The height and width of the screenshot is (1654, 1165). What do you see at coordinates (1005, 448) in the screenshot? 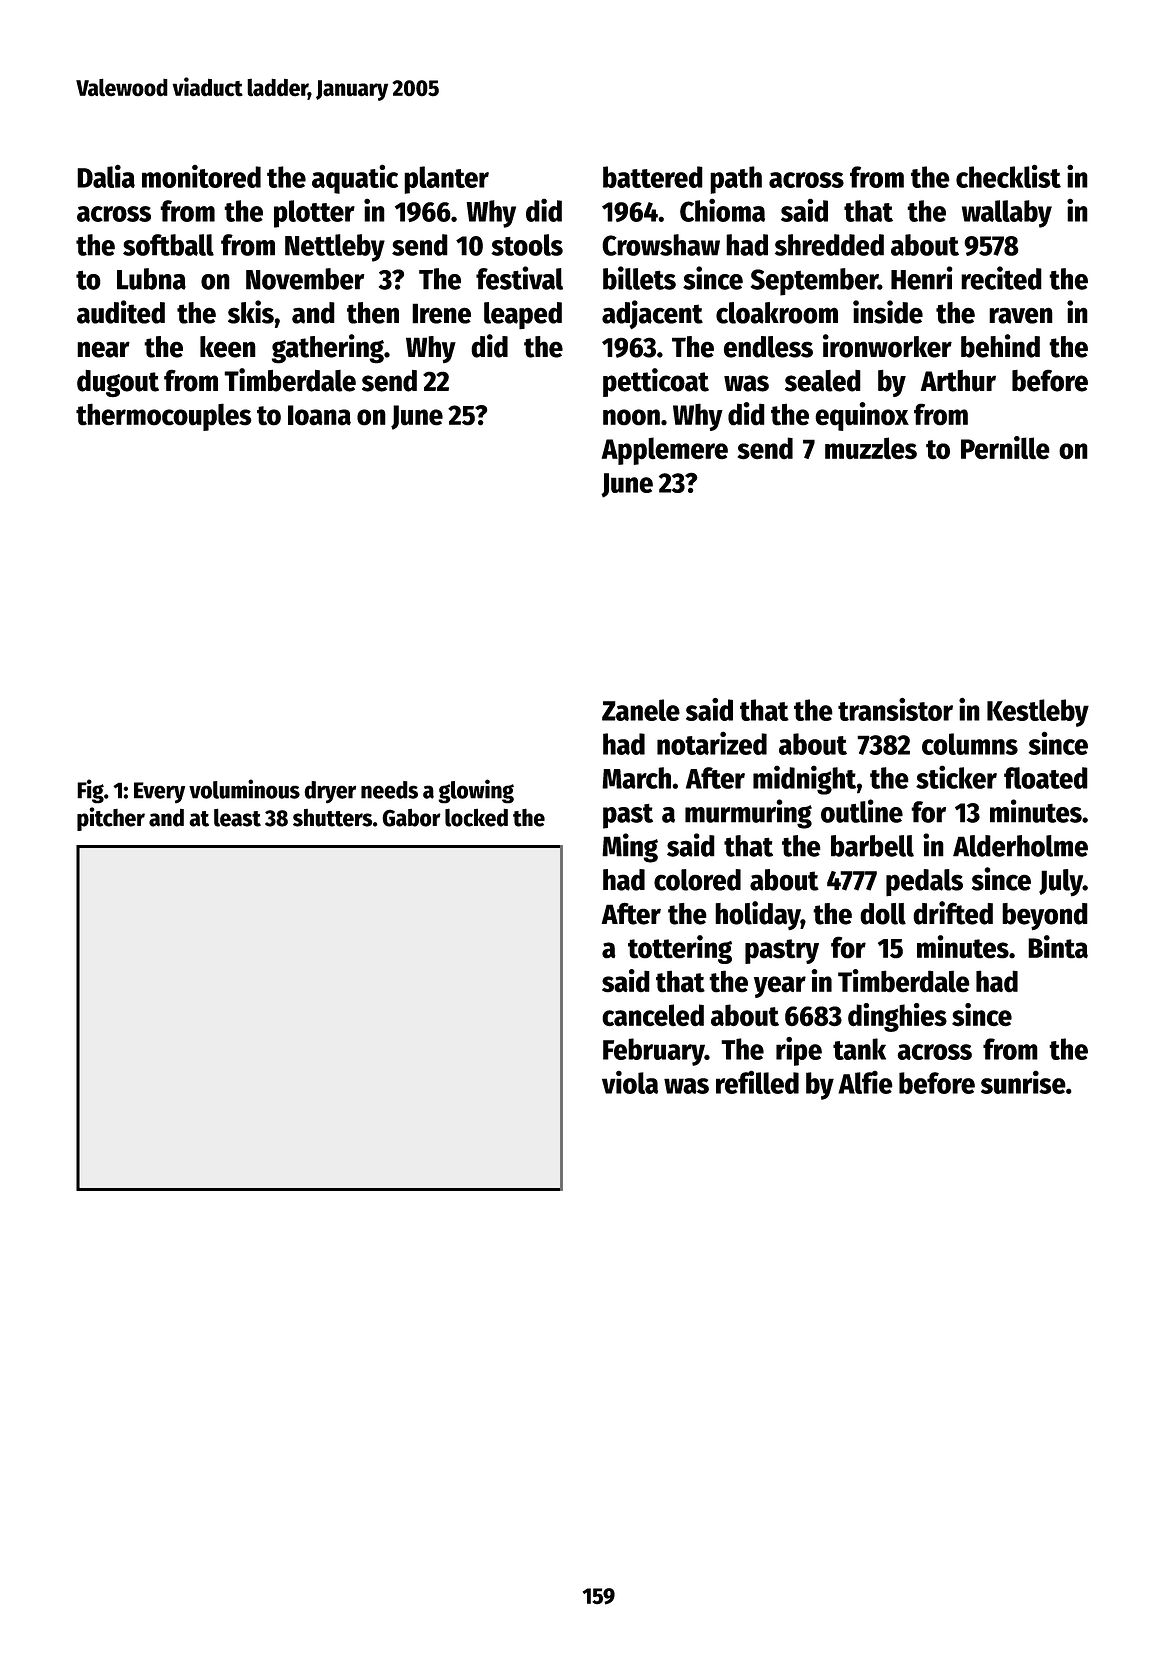
I see `Pernille` at bounding box center [1005, 448].
